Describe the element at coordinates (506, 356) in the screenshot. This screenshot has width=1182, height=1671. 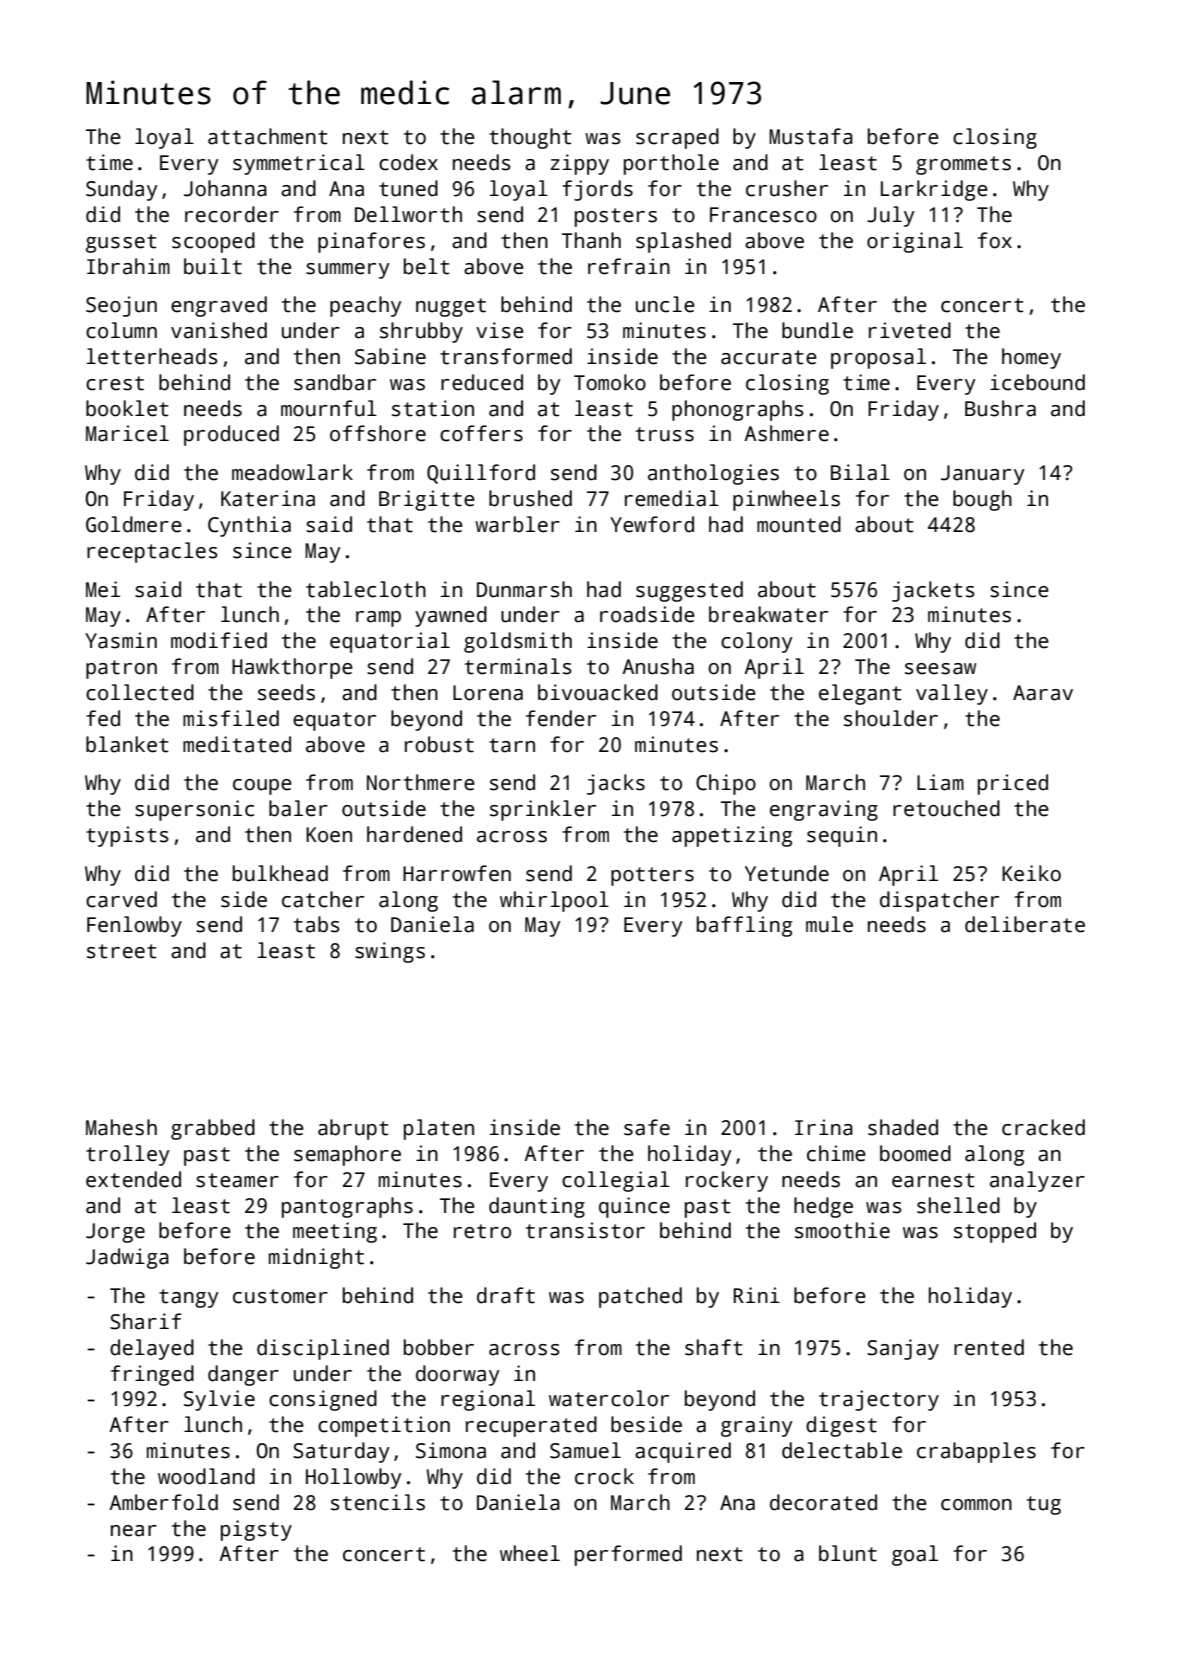
I see `transformed` at that location.
